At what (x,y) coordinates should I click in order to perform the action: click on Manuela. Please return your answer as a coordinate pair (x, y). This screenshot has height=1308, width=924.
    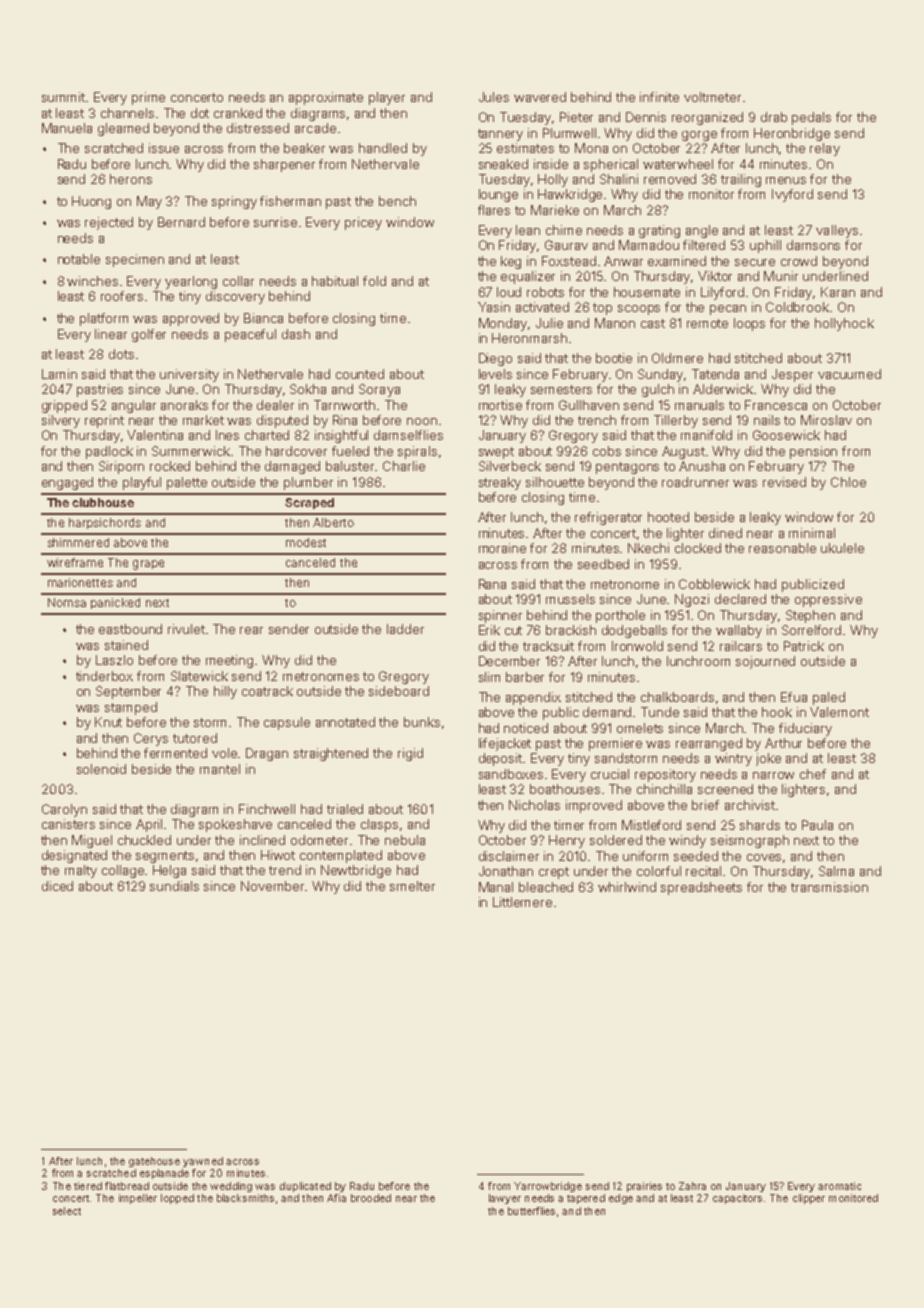
    Looking at the image, I should click on (67, 128).
